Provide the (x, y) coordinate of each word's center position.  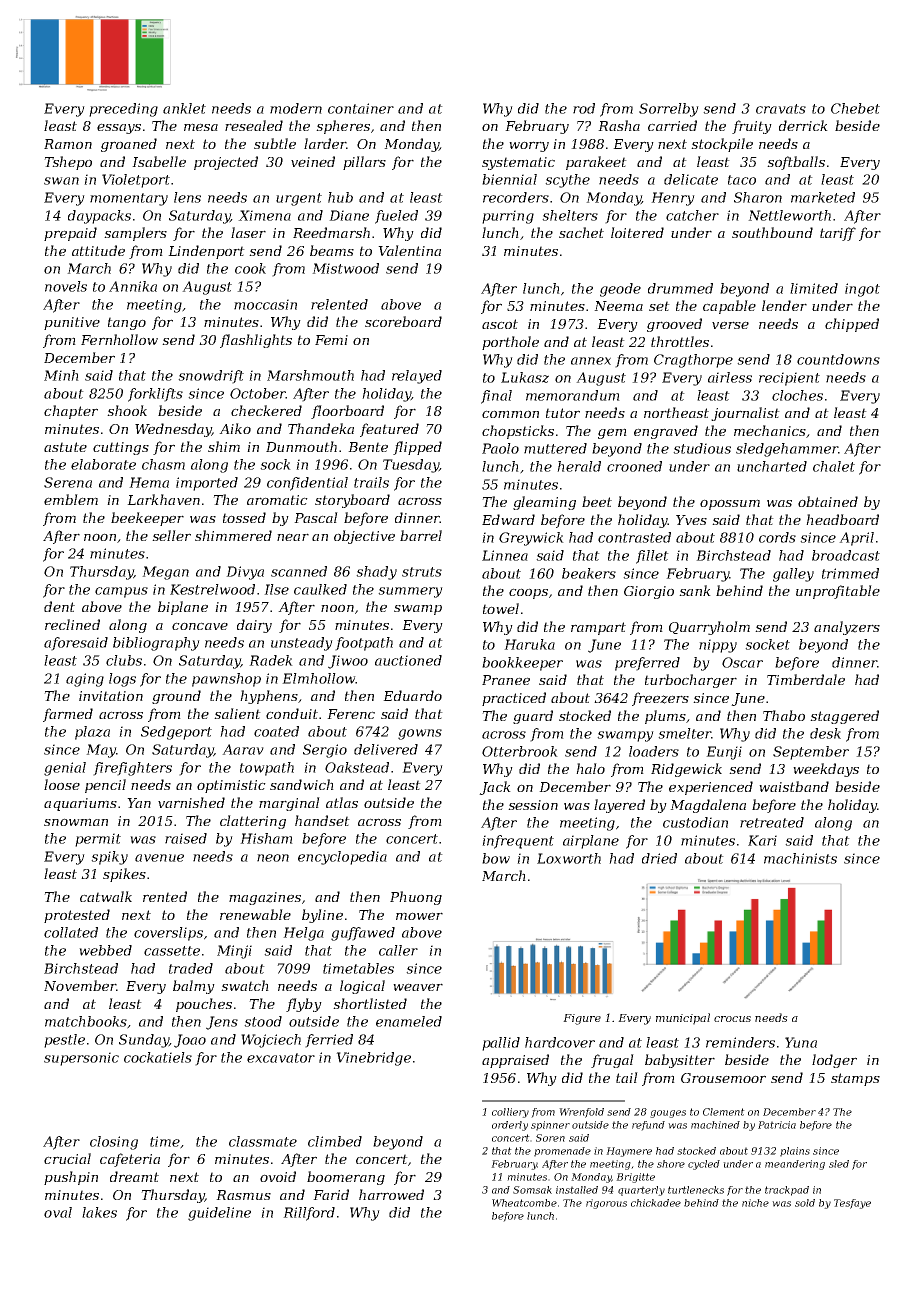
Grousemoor (723, 1078)
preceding (123, 110)
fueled (396, 217)
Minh (61, 375)
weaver (418, 987)
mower (419, 916)
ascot (500, 324)
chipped (852, 325)
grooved (674, 325)
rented (165, 896)
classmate (263, 1141)
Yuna (801, 1042)
